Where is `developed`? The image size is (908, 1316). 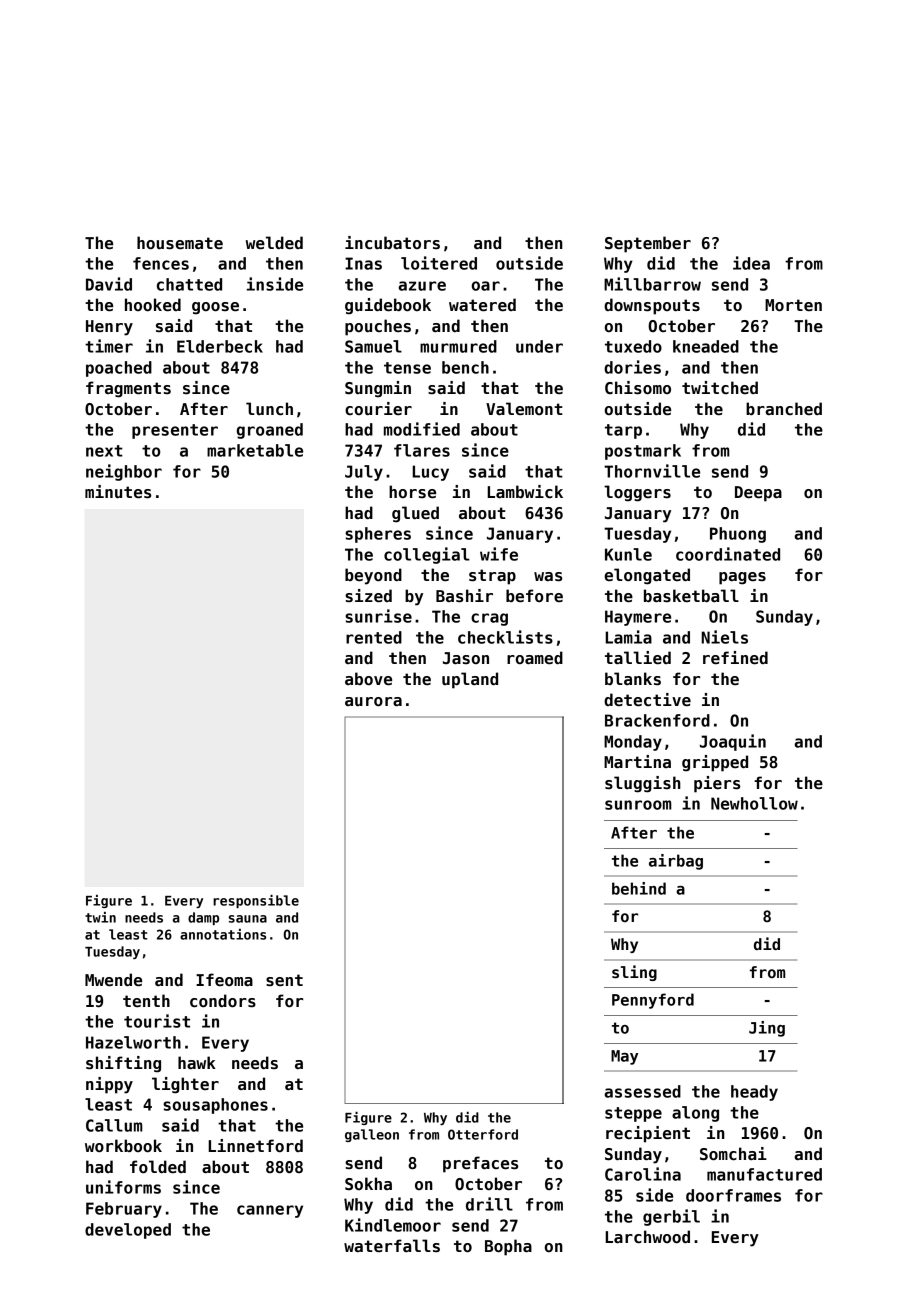 developed is located at coordinates (128, 1231).
